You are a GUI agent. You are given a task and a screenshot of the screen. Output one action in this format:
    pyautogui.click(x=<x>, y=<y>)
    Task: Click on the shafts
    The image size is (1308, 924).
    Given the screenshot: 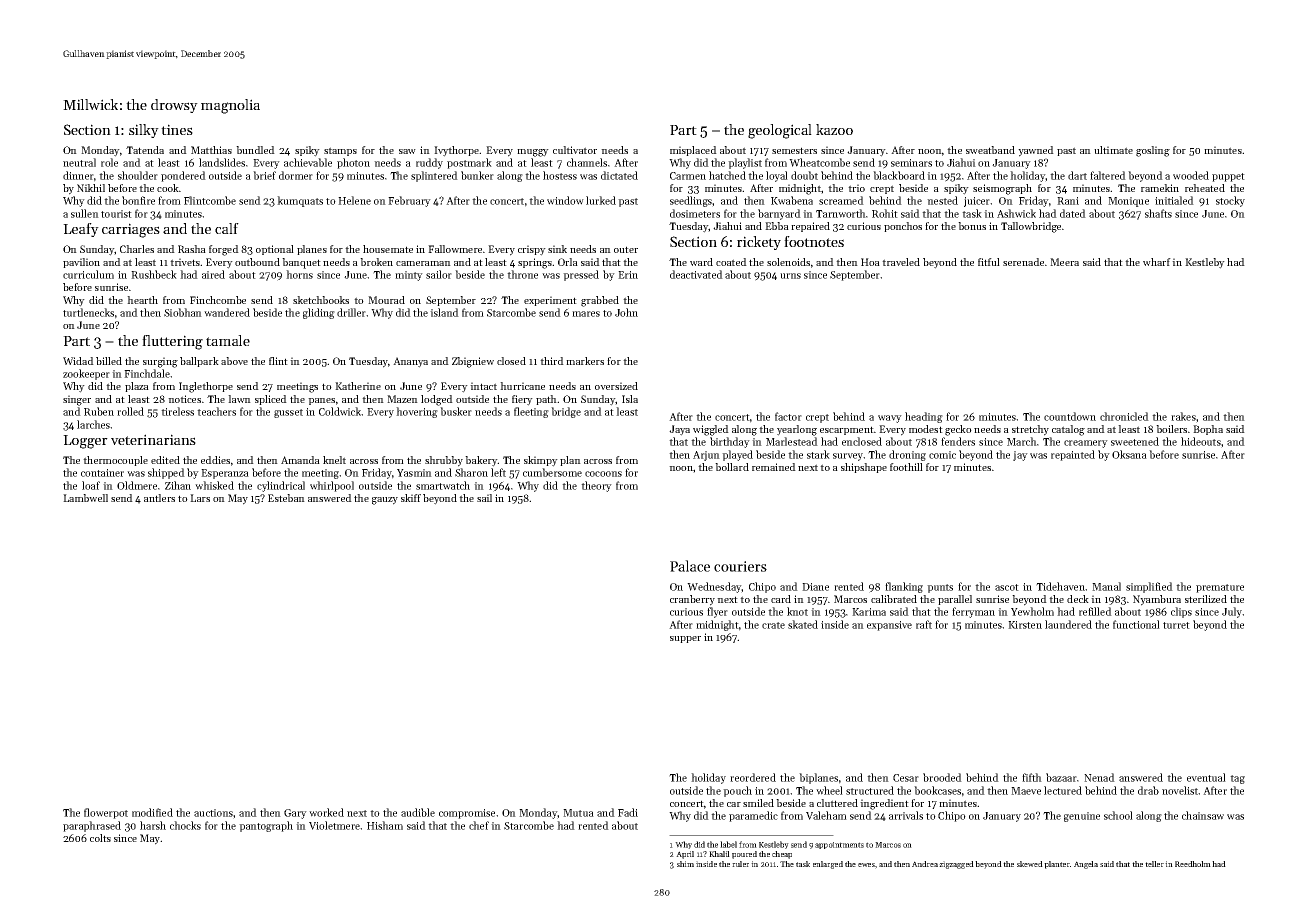 What is the action you would take?
    pyautogui.click(x=1158, y=213)
